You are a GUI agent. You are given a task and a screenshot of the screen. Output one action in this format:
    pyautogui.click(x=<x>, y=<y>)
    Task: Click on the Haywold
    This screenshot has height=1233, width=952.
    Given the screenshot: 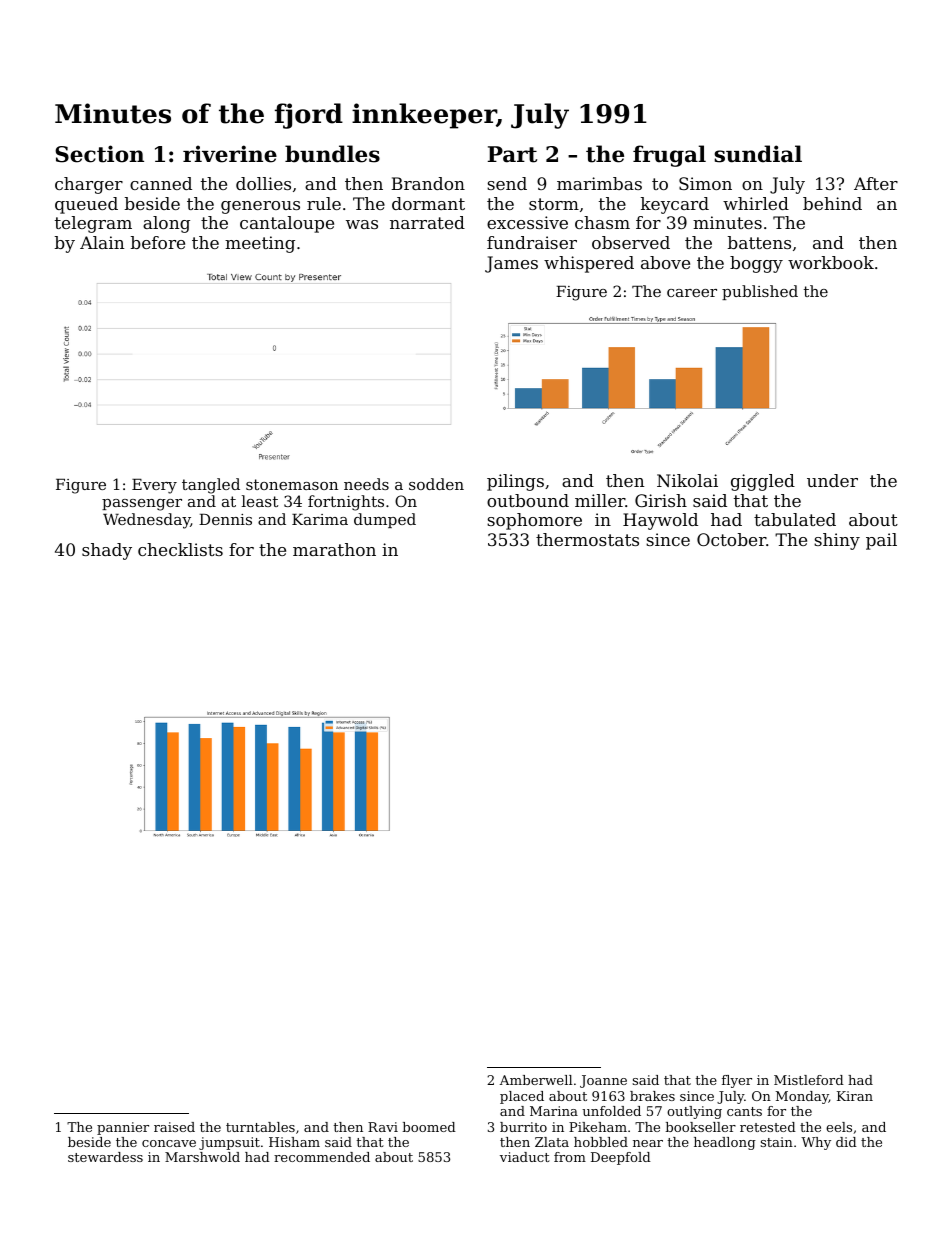 What is the action you would take?
    pyautogui.click(x=660, y=521)
